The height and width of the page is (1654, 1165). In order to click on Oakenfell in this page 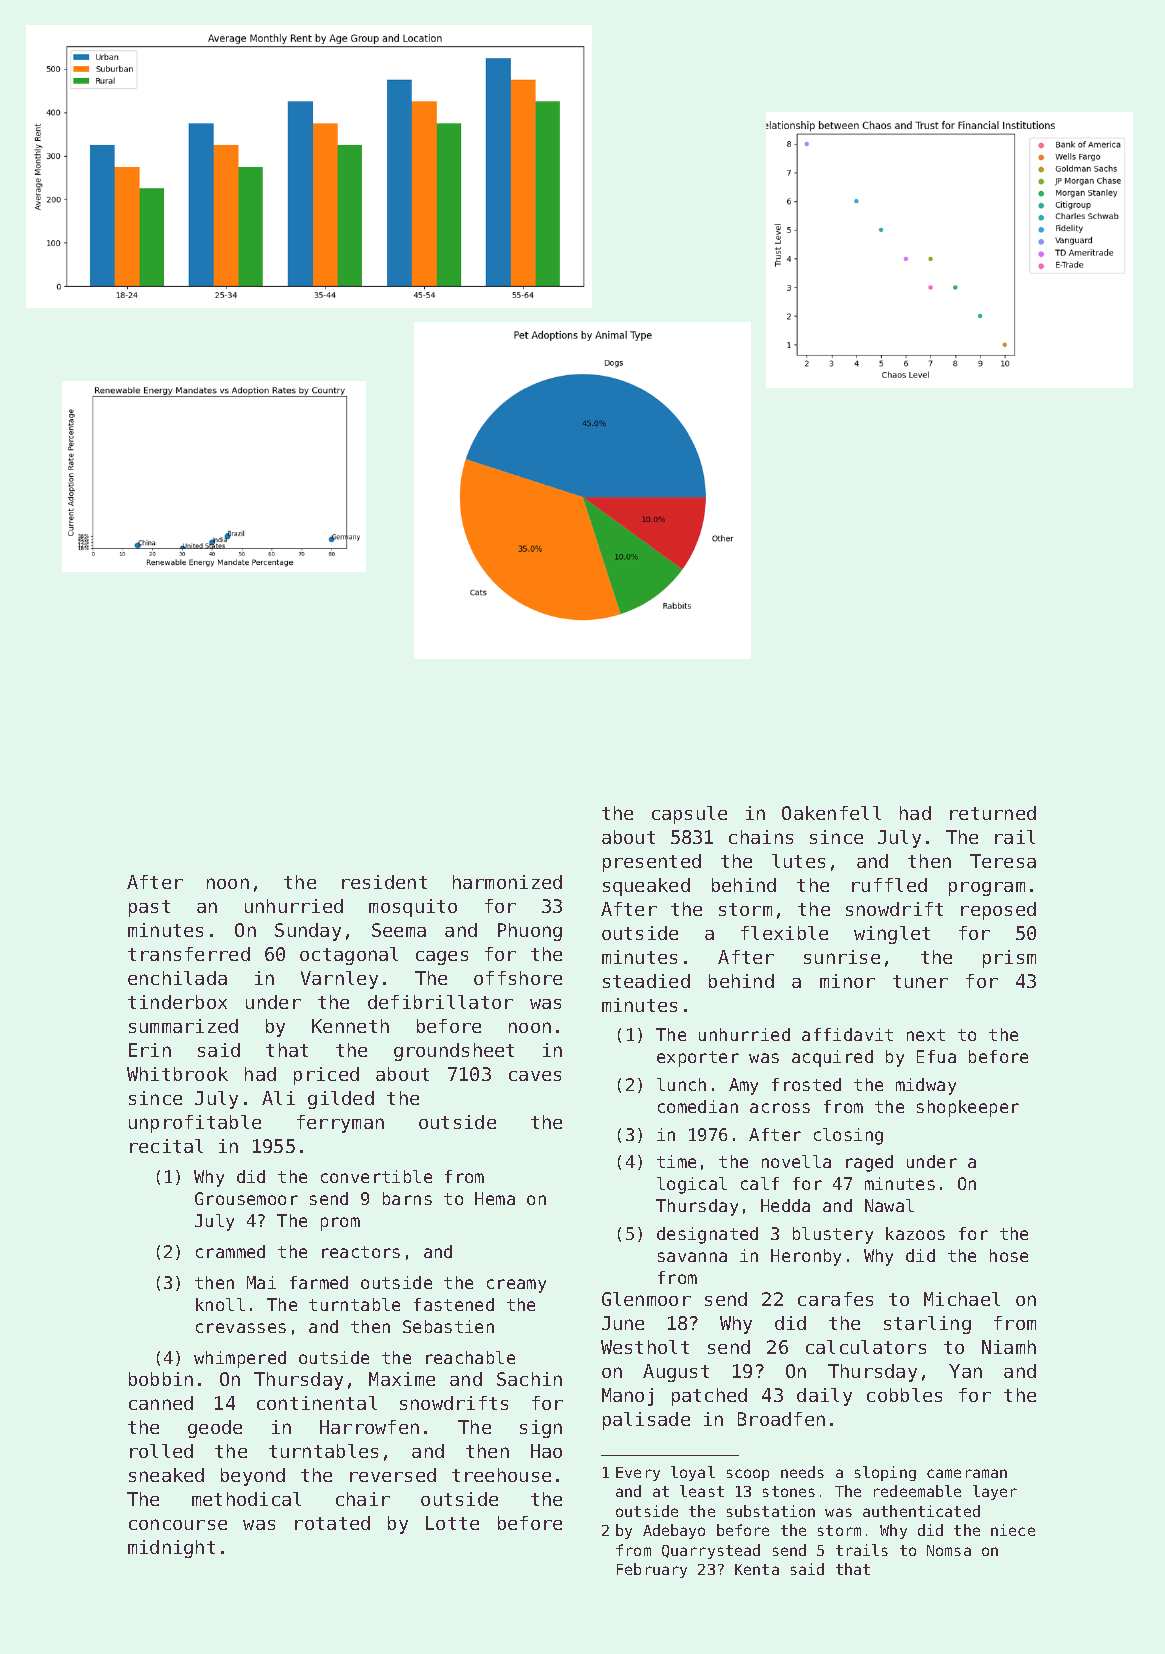, I will do `click(831, 813)`.
